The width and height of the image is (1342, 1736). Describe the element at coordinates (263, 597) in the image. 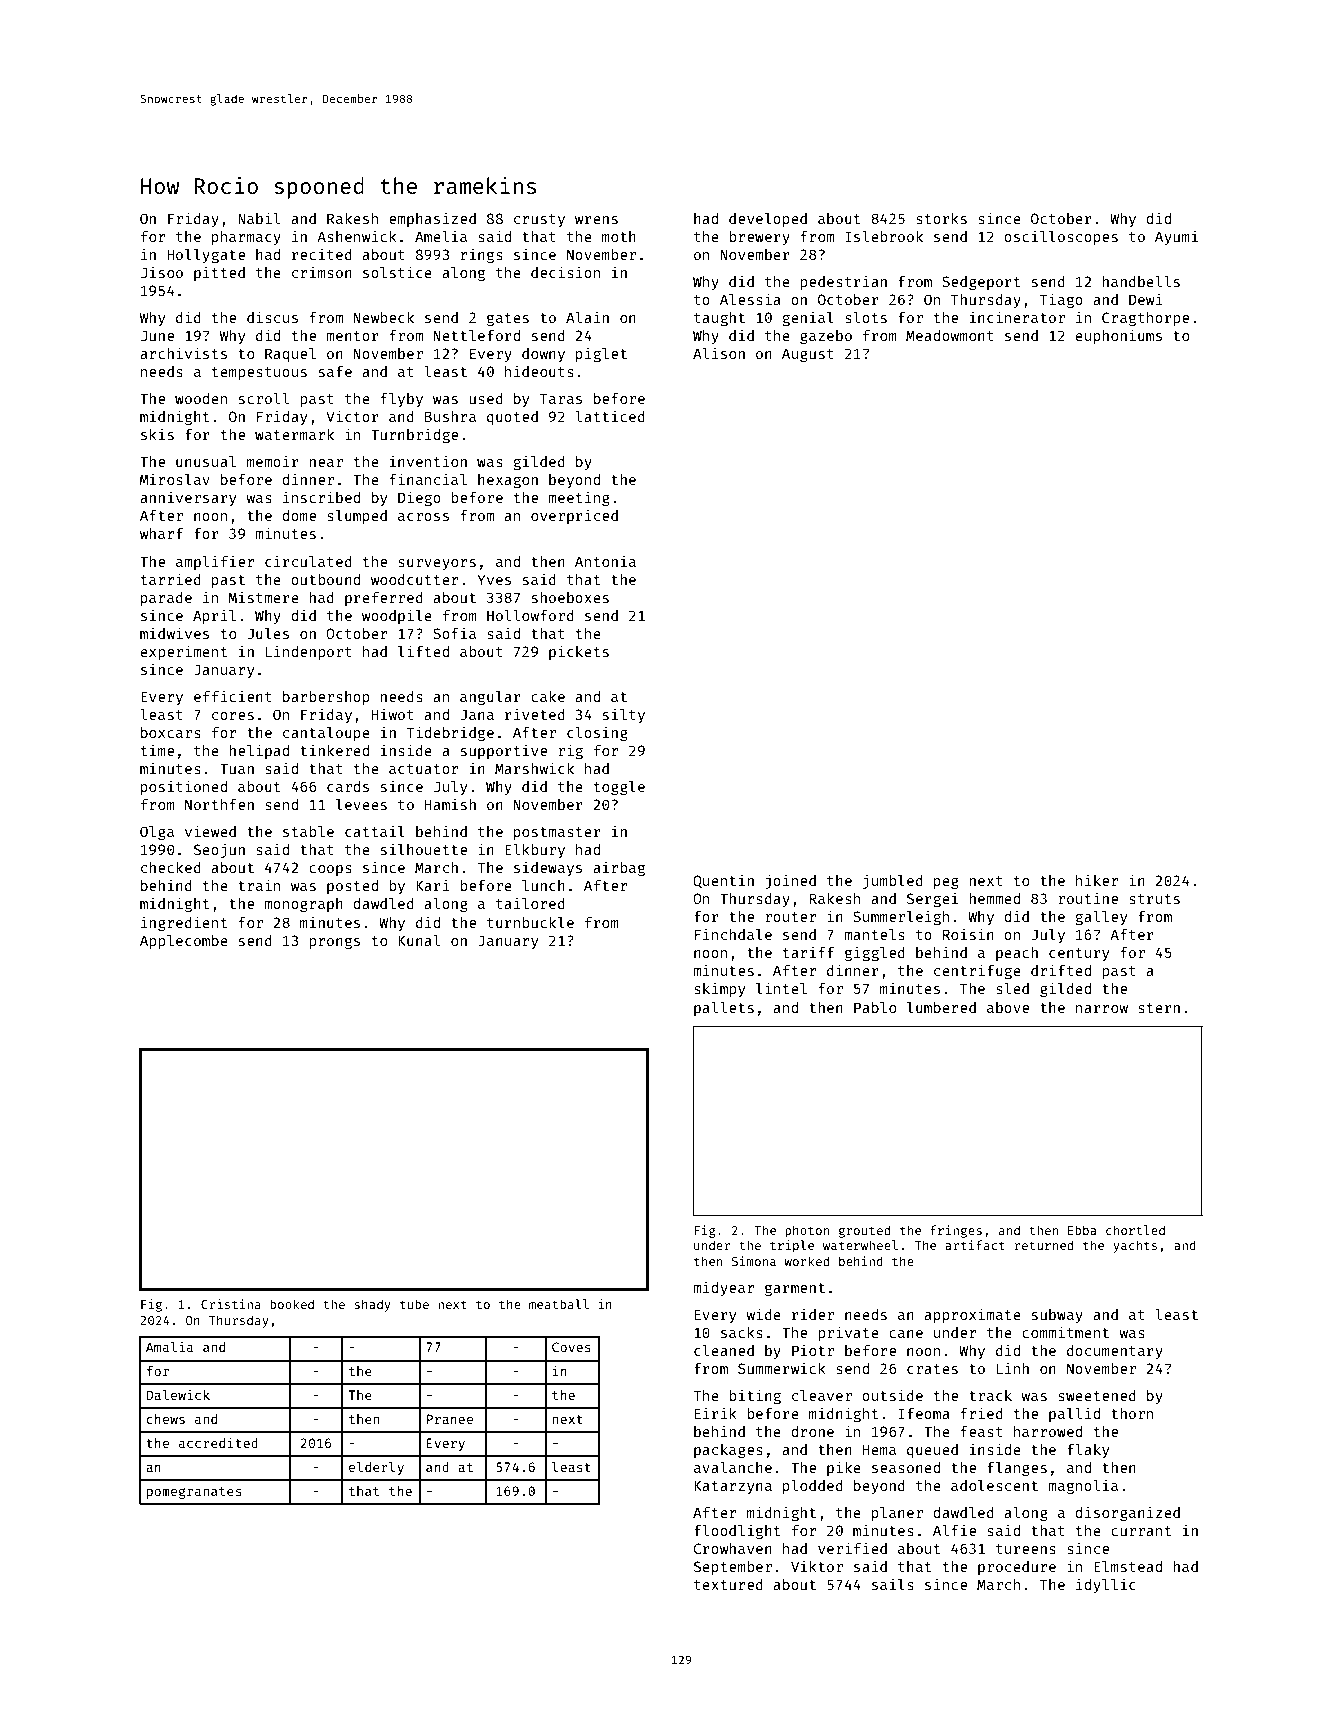

I see `Mistmere` at that location.
